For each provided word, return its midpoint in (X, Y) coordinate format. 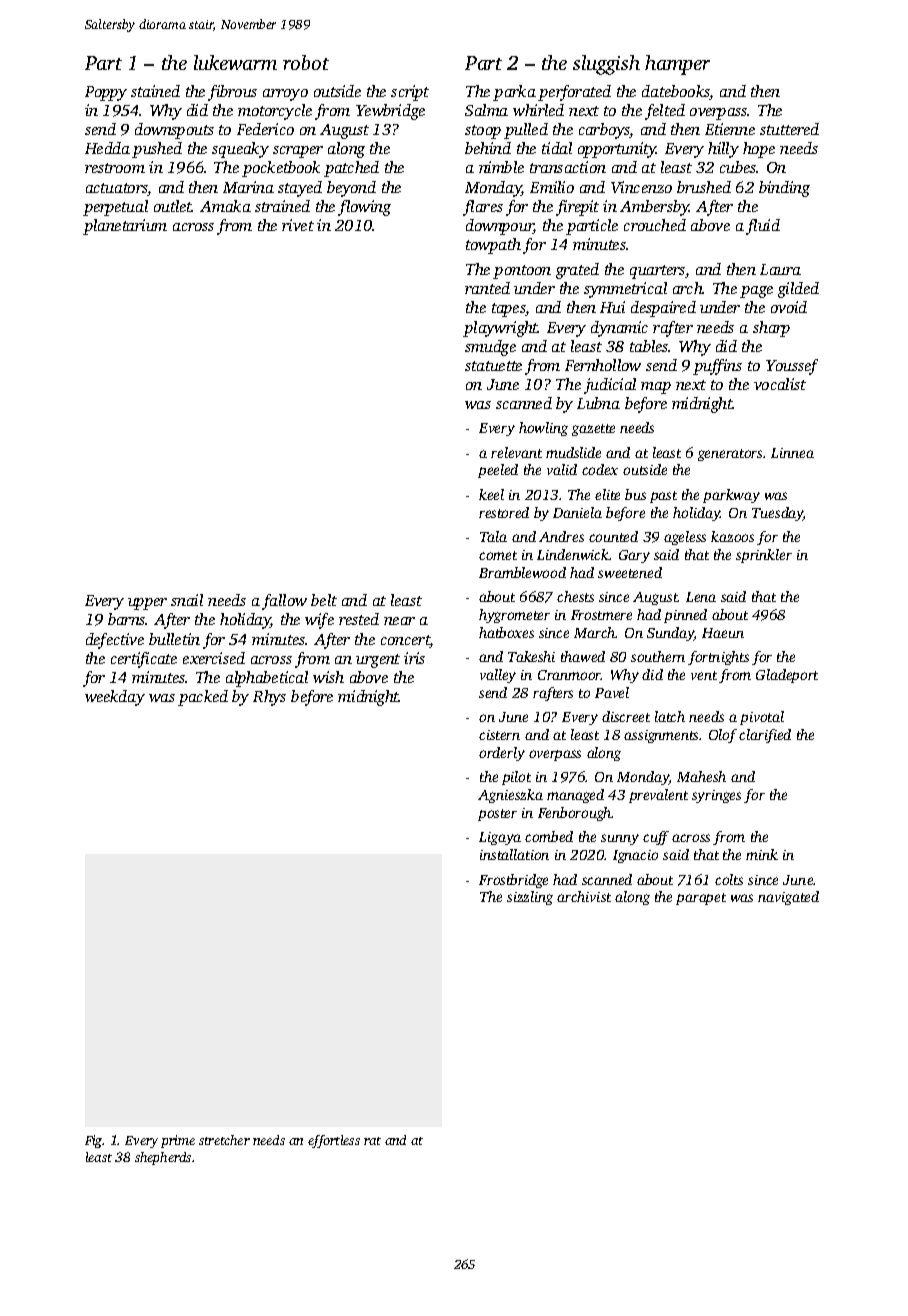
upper (147, 604)
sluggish (606, 65)
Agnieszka (510, 796)
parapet (701, 899)
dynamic (619, 329)
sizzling (530, 898)
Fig (94, 1141)
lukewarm (235, 62)
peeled (498, 471)
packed (203, 698)
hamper (677, 65)
